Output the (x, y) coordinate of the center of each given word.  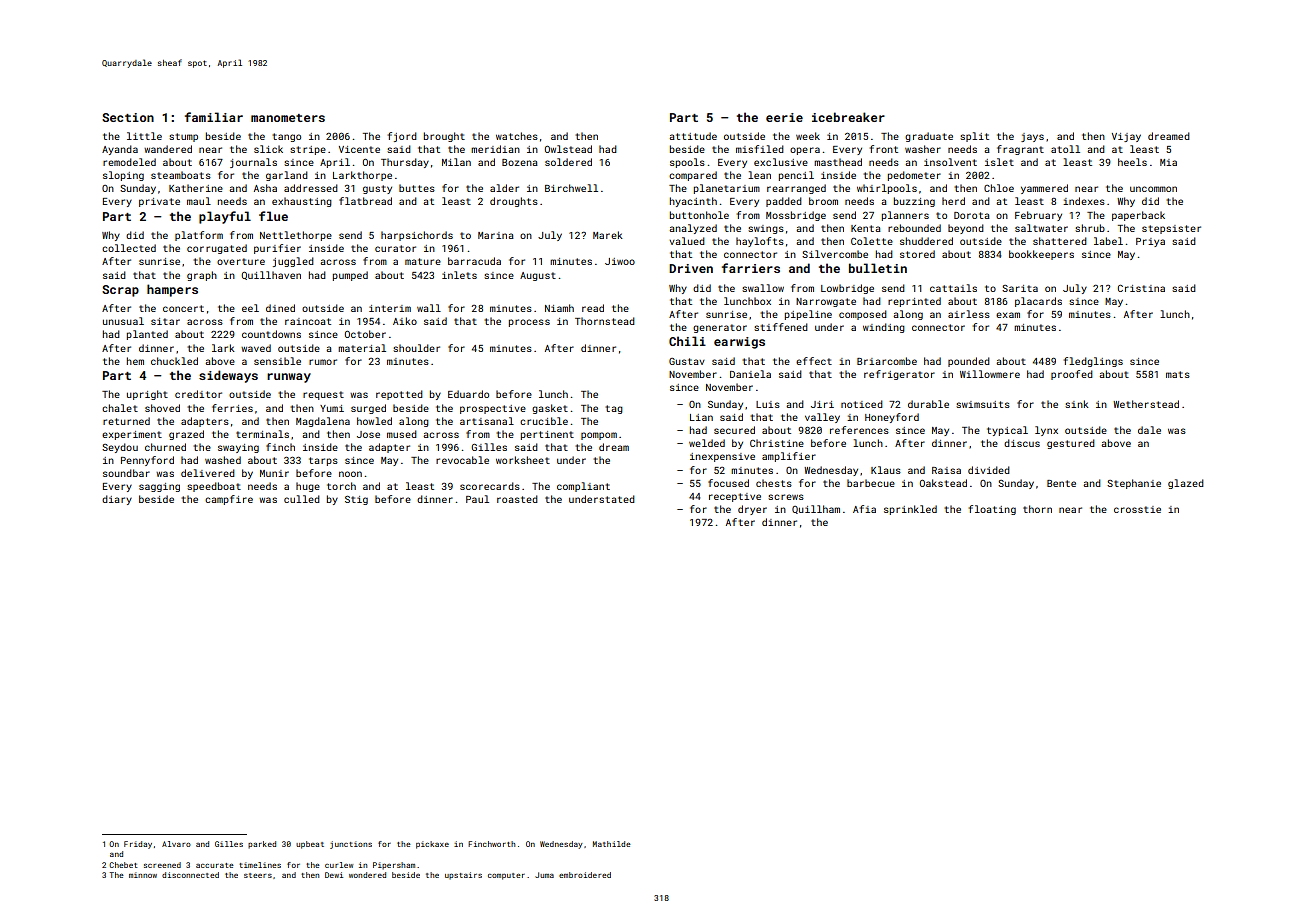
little (144, 136)
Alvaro (176, 844)
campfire (229, 500)
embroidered (585, 875)
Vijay (1126, 137)
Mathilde (612, 844)
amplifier (789, 457)
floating (992, 510)
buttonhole (699, 215)
